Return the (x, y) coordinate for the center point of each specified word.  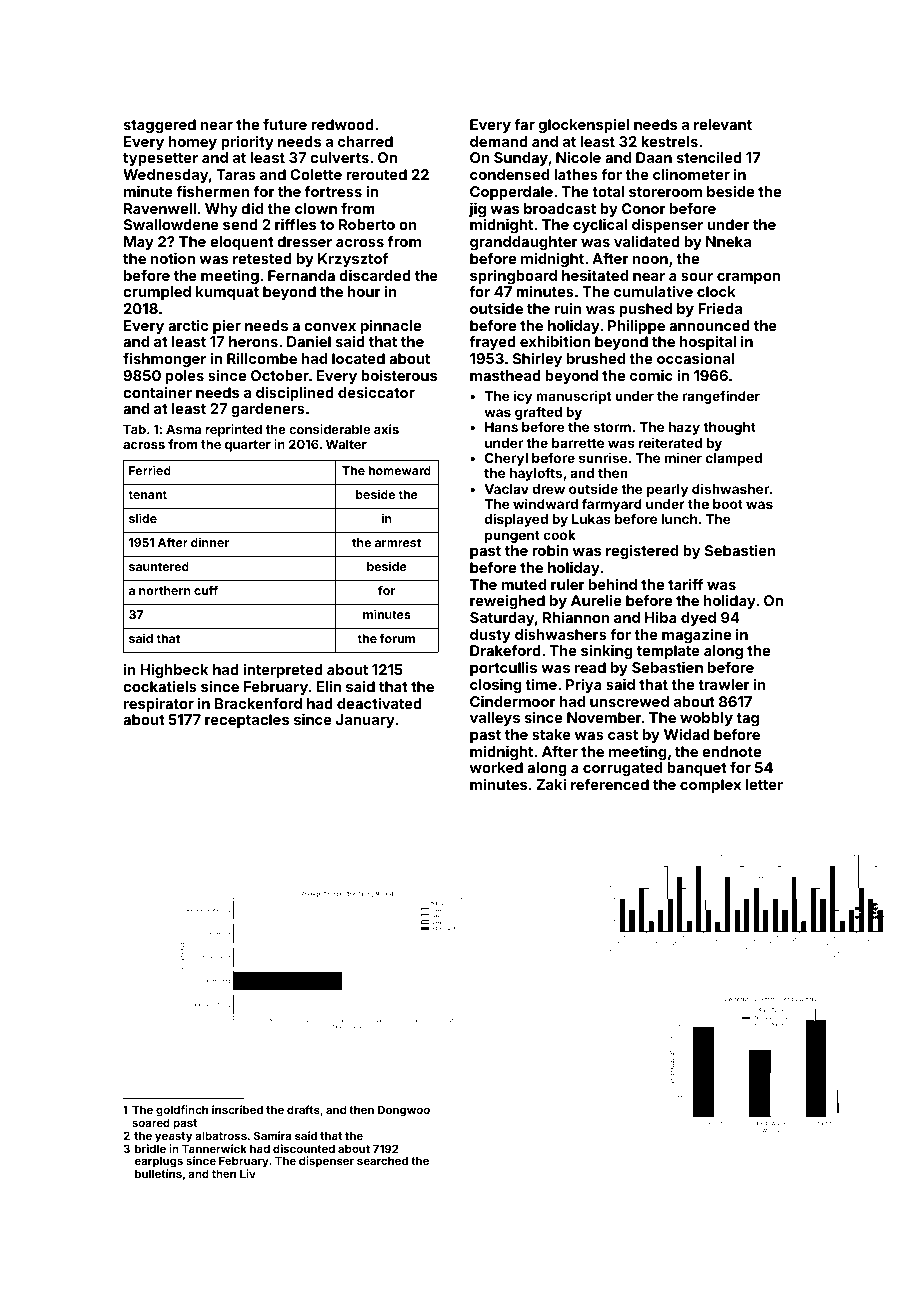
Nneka (728, 241)
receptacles (247, 721)
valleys (495, 719)
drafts (303, 1109)
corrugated (622, 769)
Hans (501, 427)
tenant (147, 494)
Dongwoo (404, 1111)
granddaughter (524, 243)
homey (193, 143)
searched (382, 1160)
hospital (708, 342)
